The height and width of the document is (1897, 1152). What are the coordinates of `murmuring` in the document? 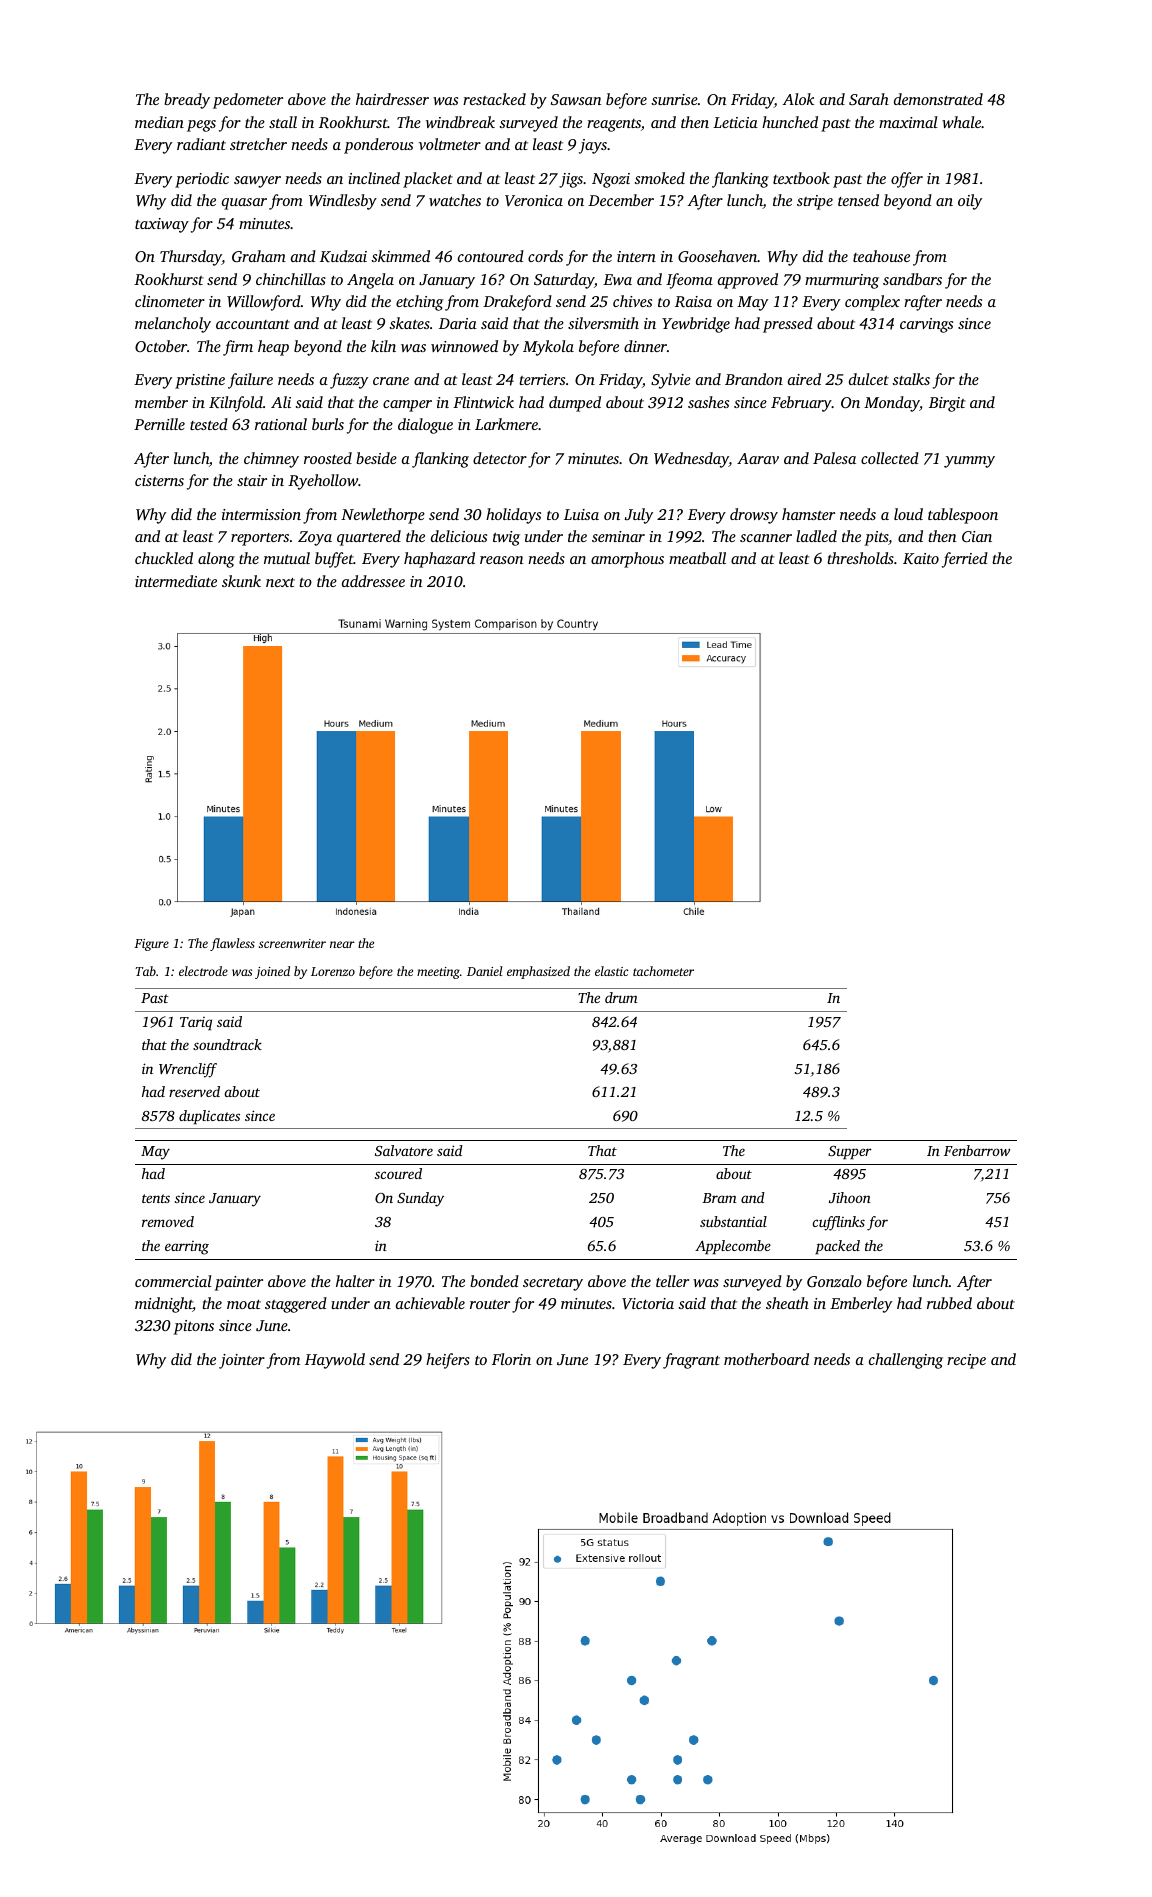 It's located at (842, 281).
